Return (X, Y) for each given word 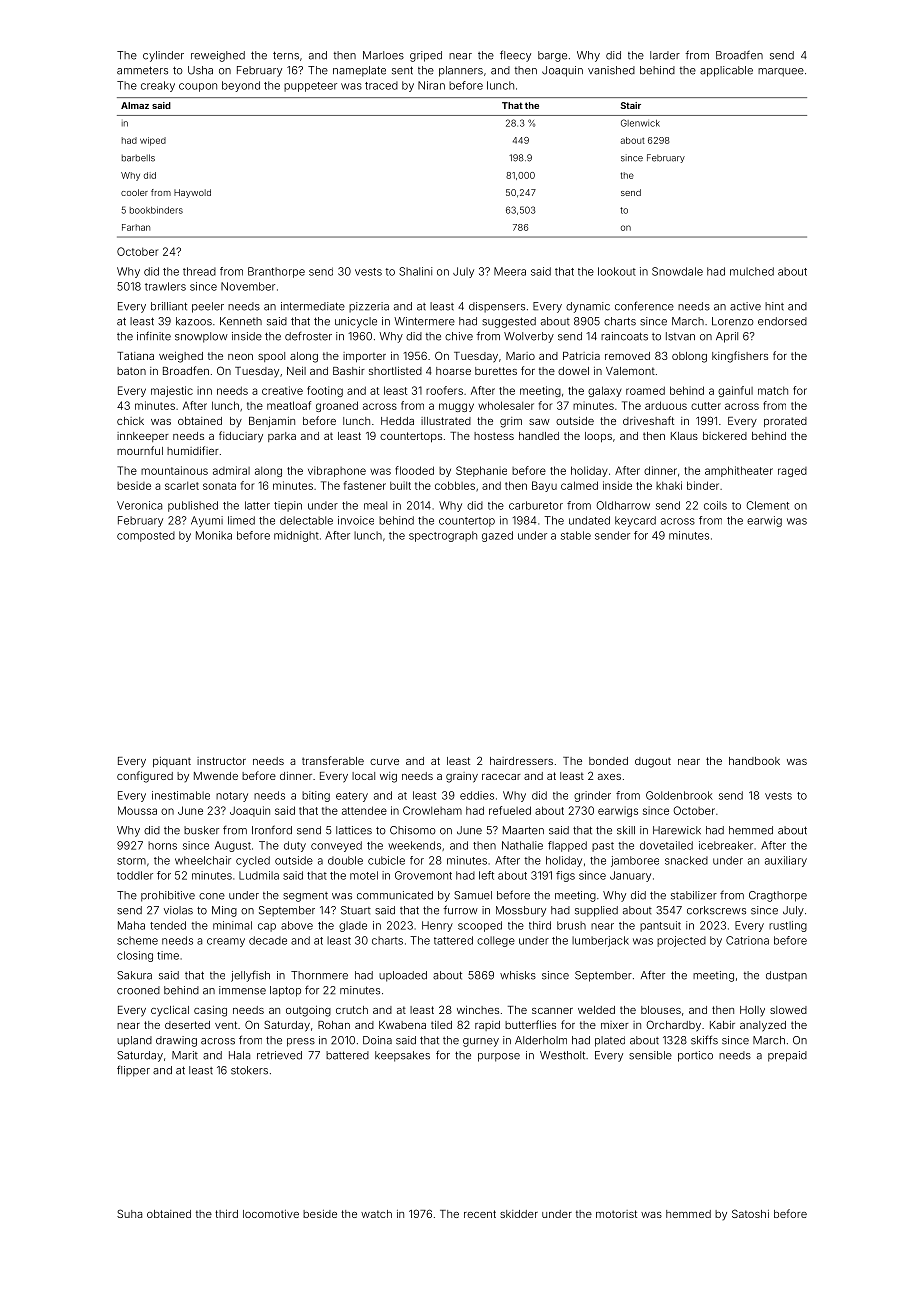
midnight (296, 536)
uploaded (403, 976)
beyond (241, 86)
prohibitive (168, 896)
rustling (788, 926)
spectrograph (443, 536)
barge (552, 56)
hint (774, 306)
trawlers (165, 286)
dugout (653, 762)
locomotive (271, 1214)
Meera (510, 271)
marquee (781, 72)
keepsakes (402, 1056)
